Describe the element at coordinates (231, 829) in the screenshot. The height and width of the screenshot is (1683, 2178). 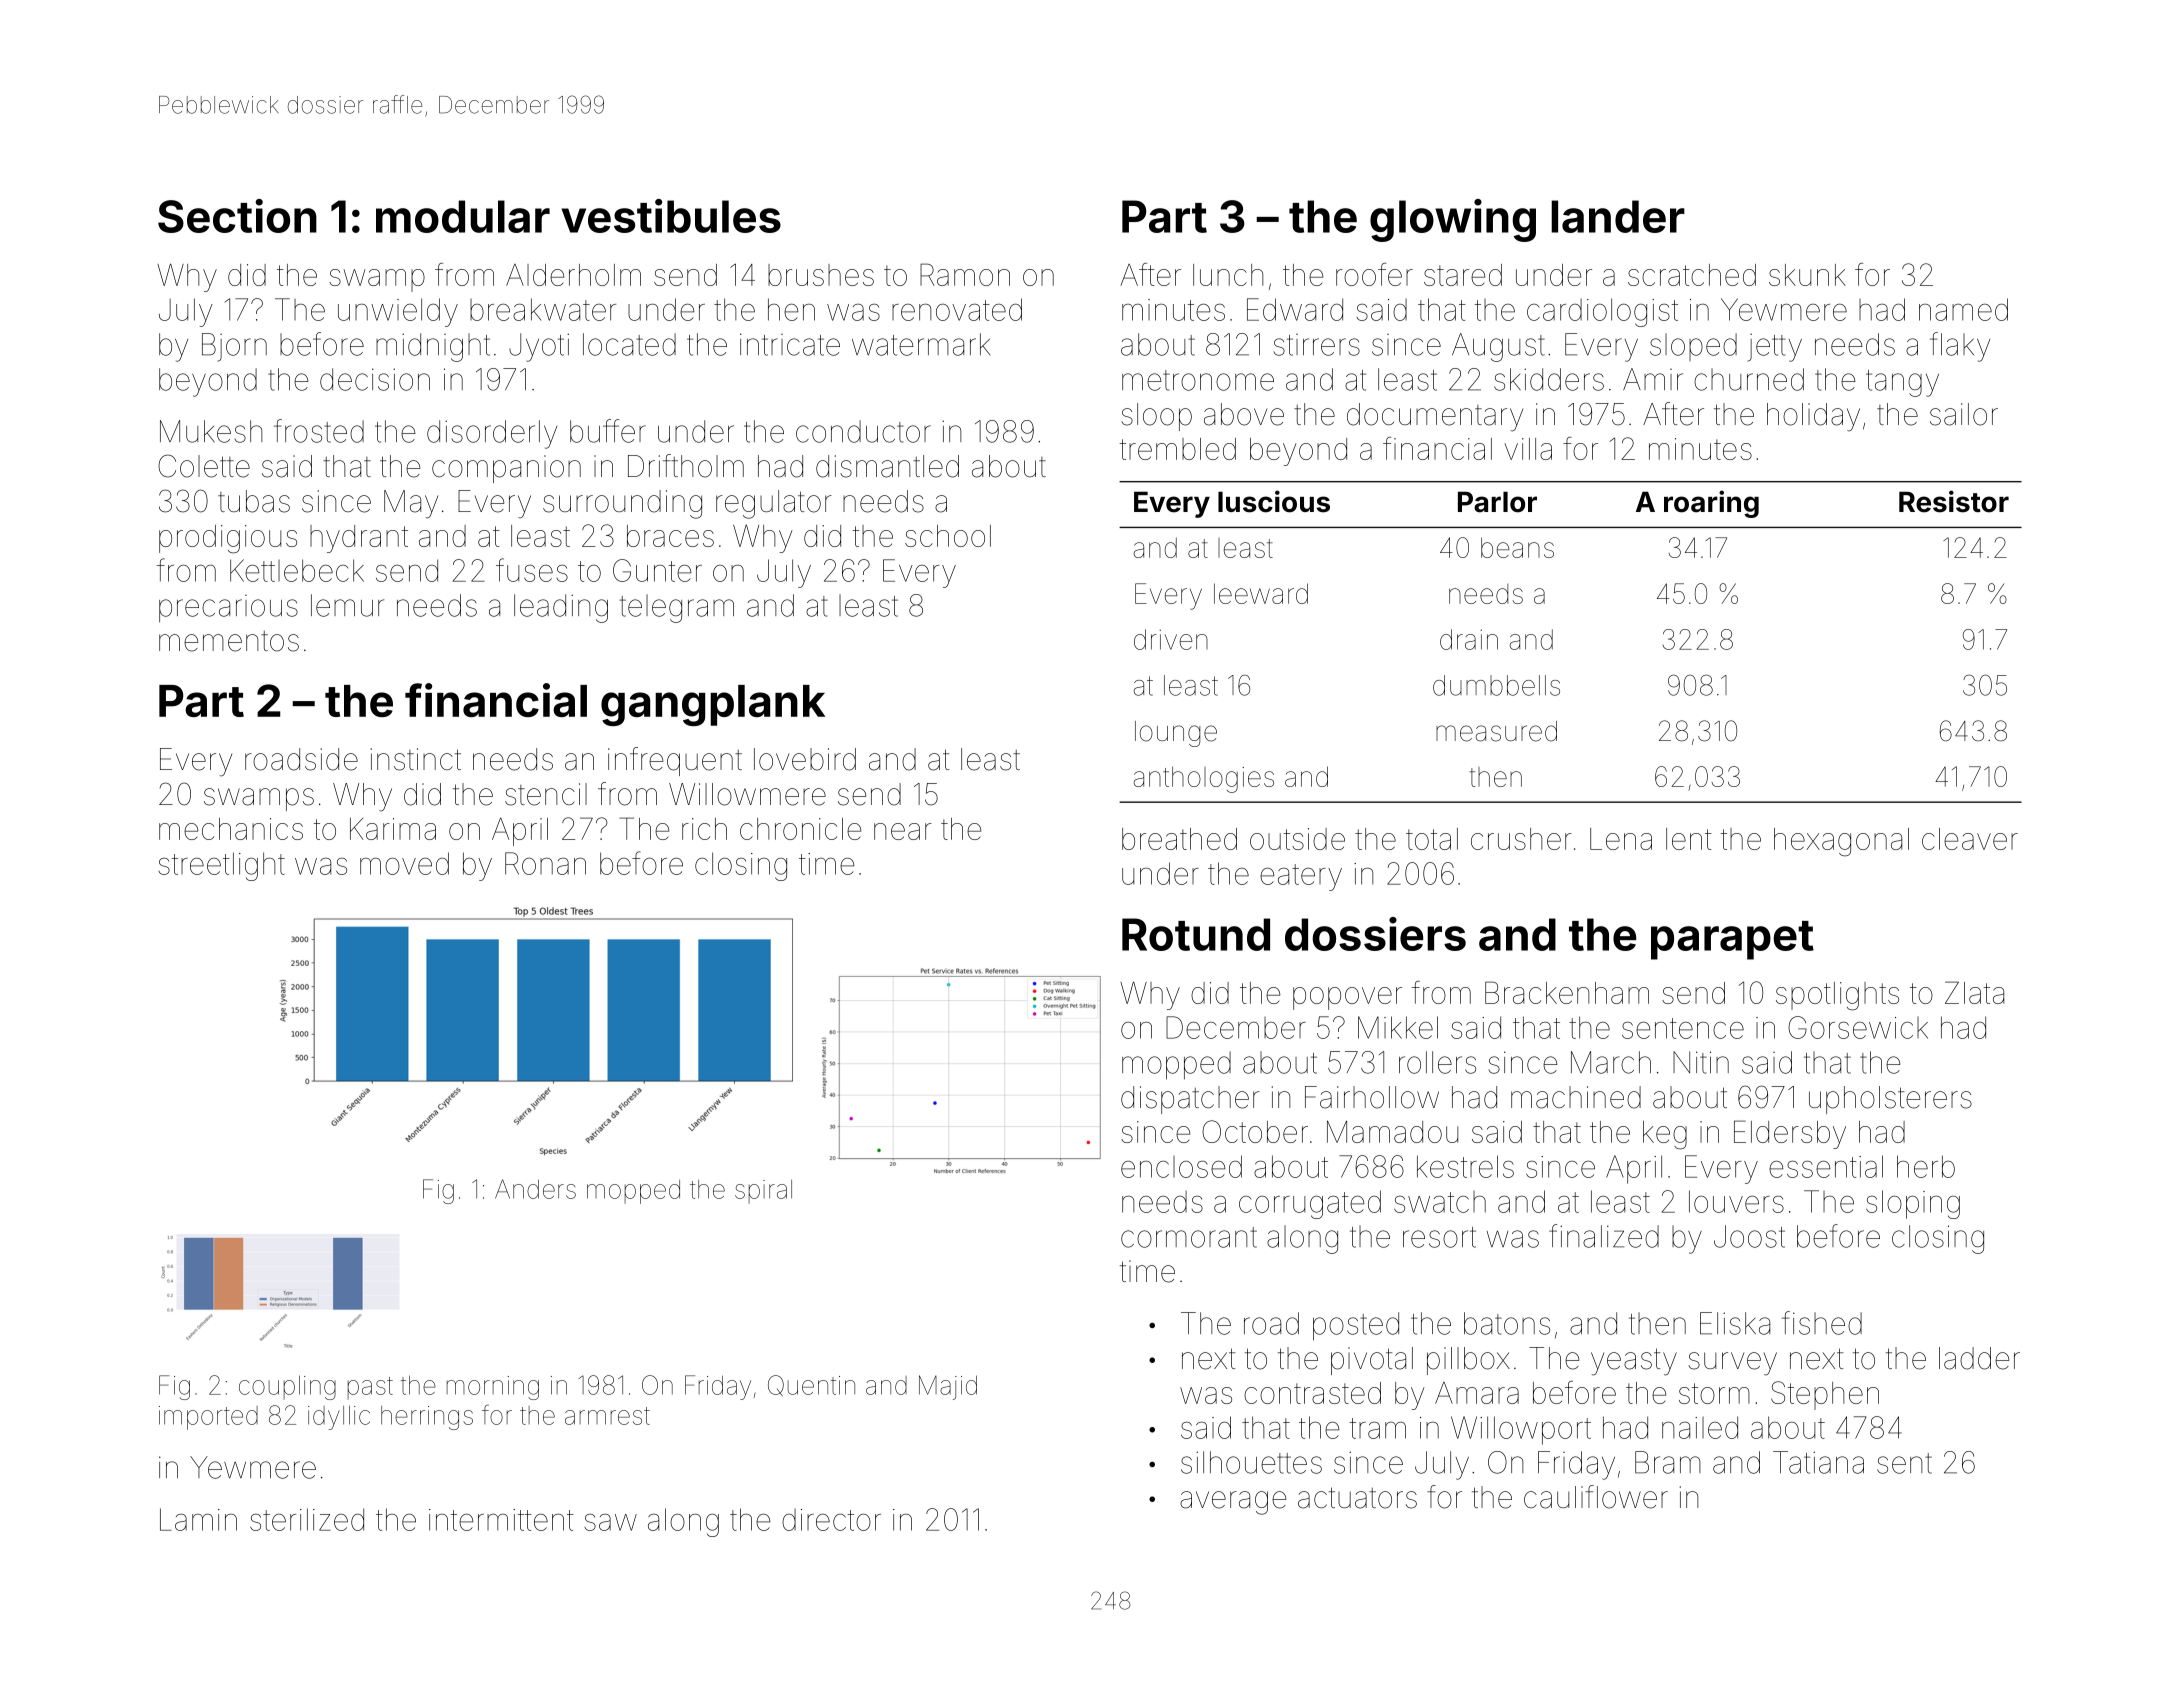
I see `mechanics` at that location.
